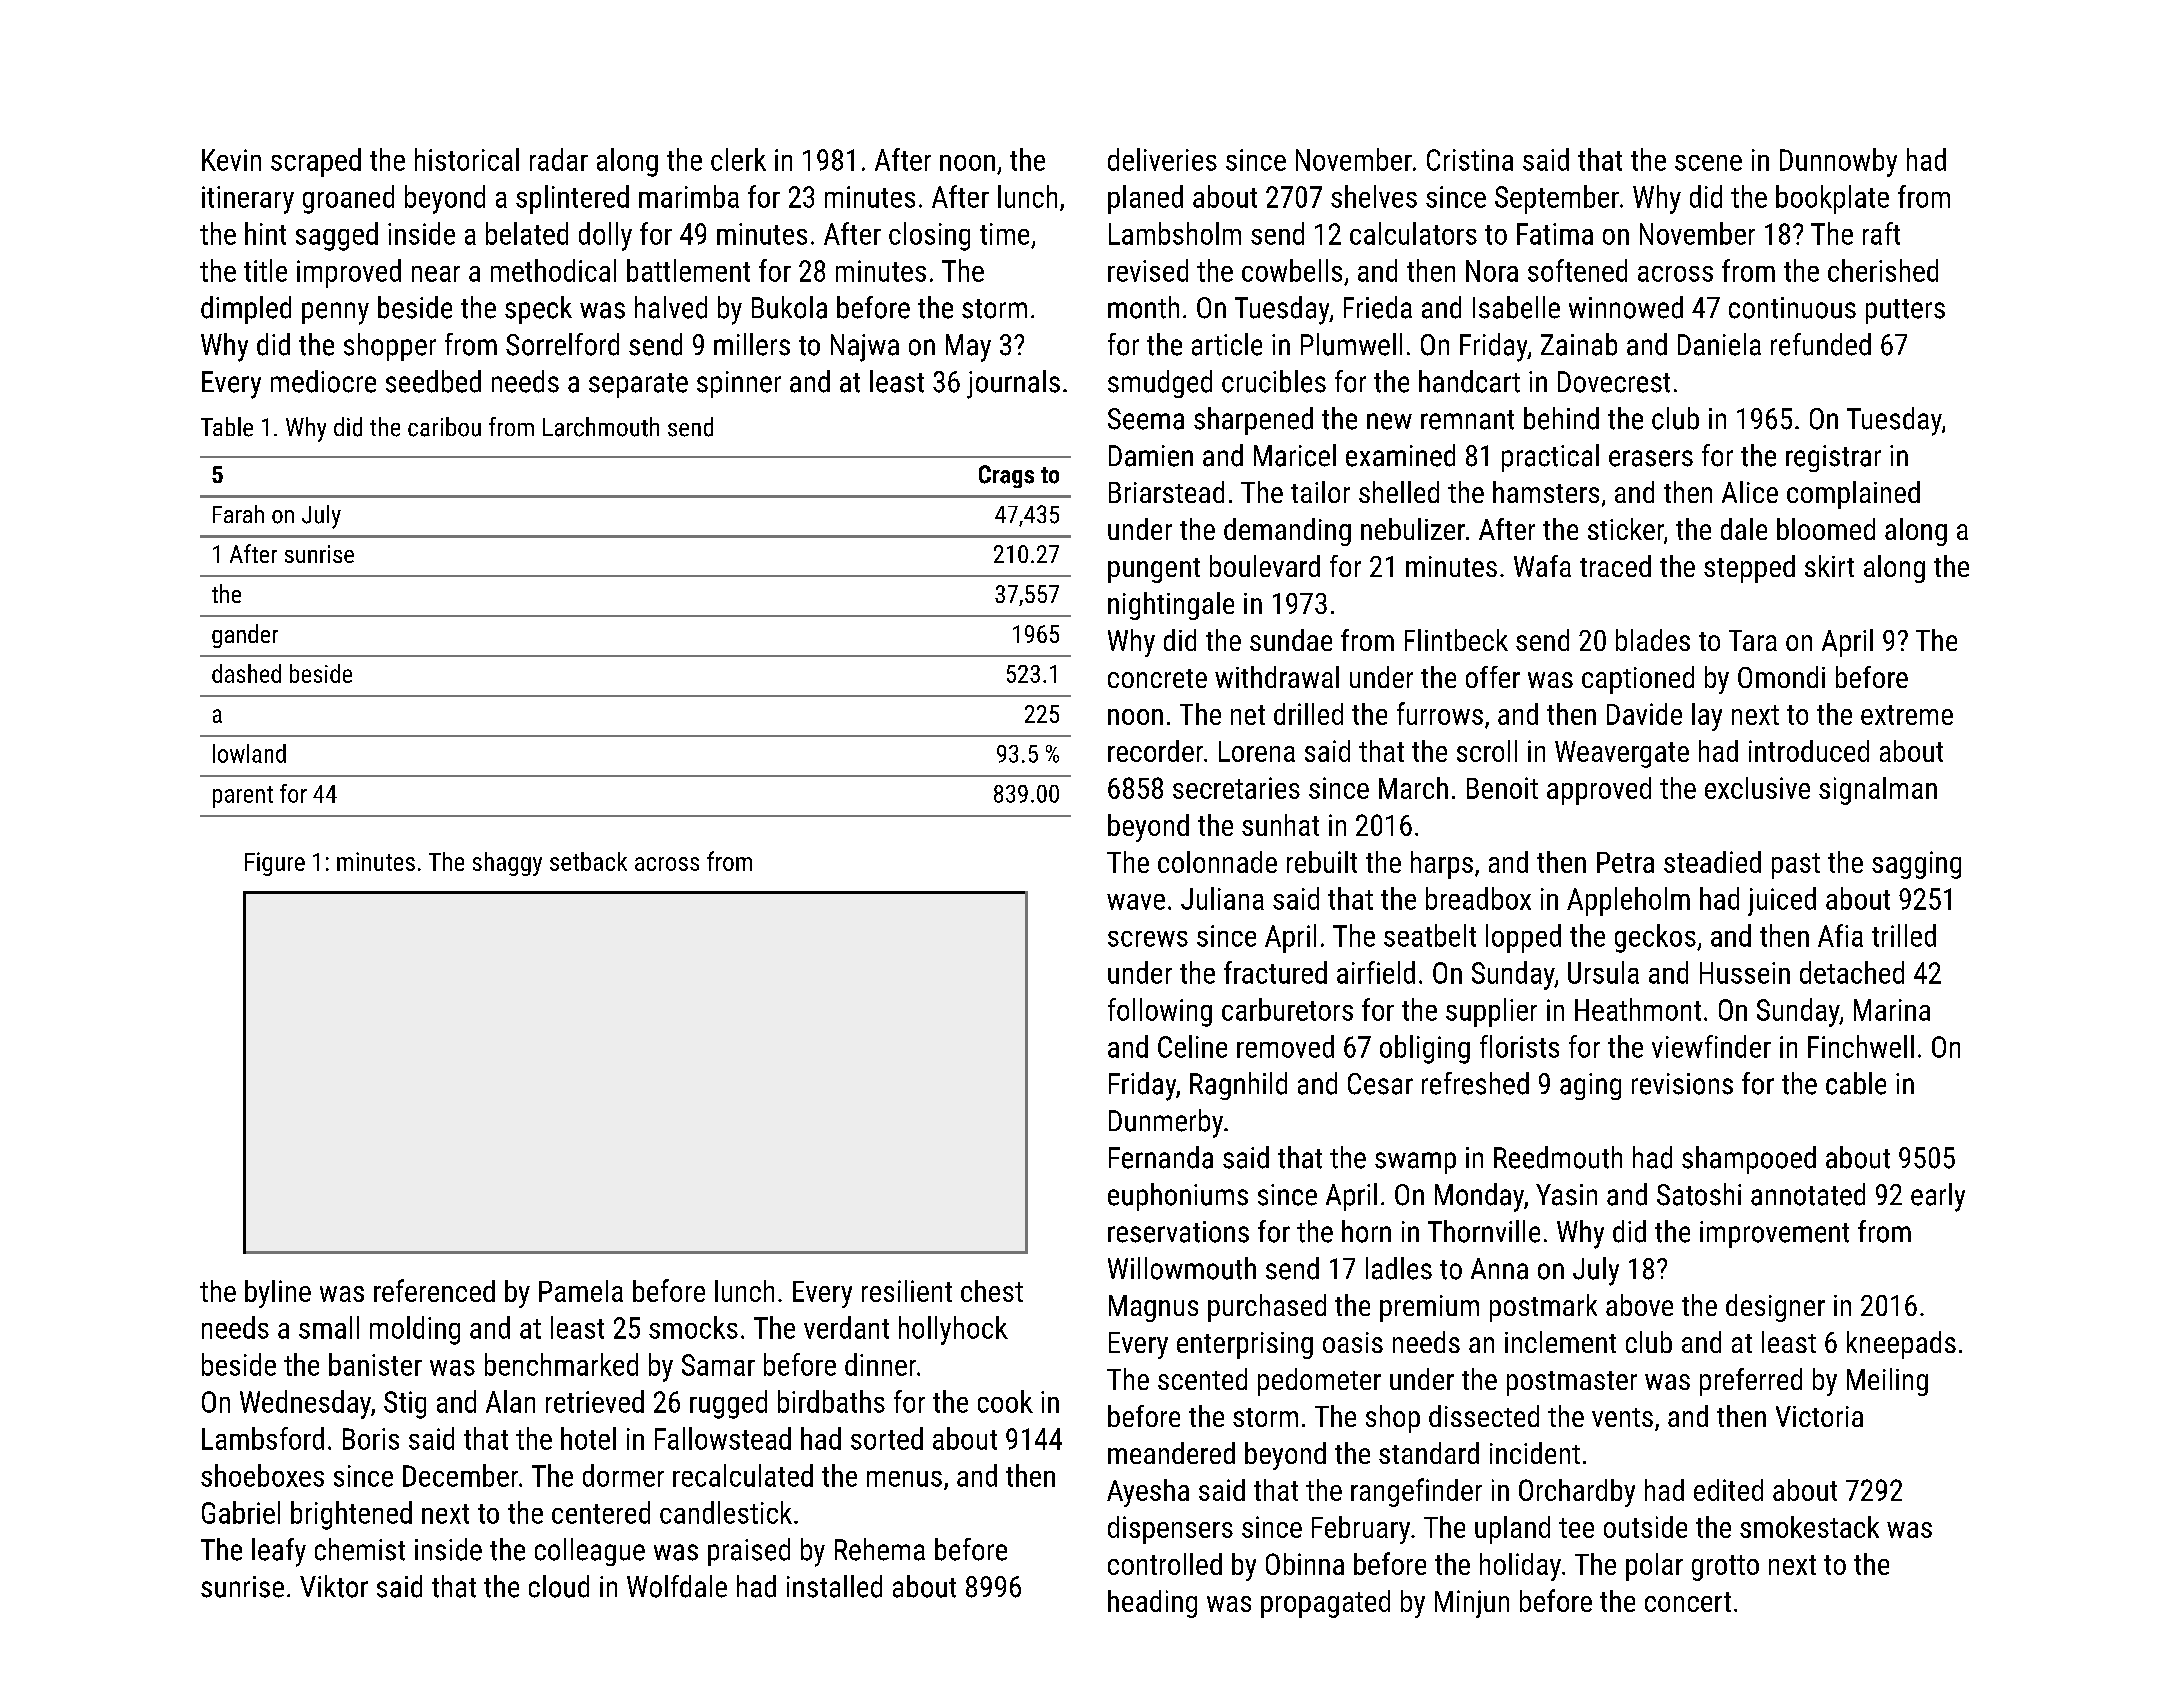 This page has height=1683, width=2178. What do you see at coordinates (1708, 163) in the page?
I see `scene` at bounding box center [1708, 163].
